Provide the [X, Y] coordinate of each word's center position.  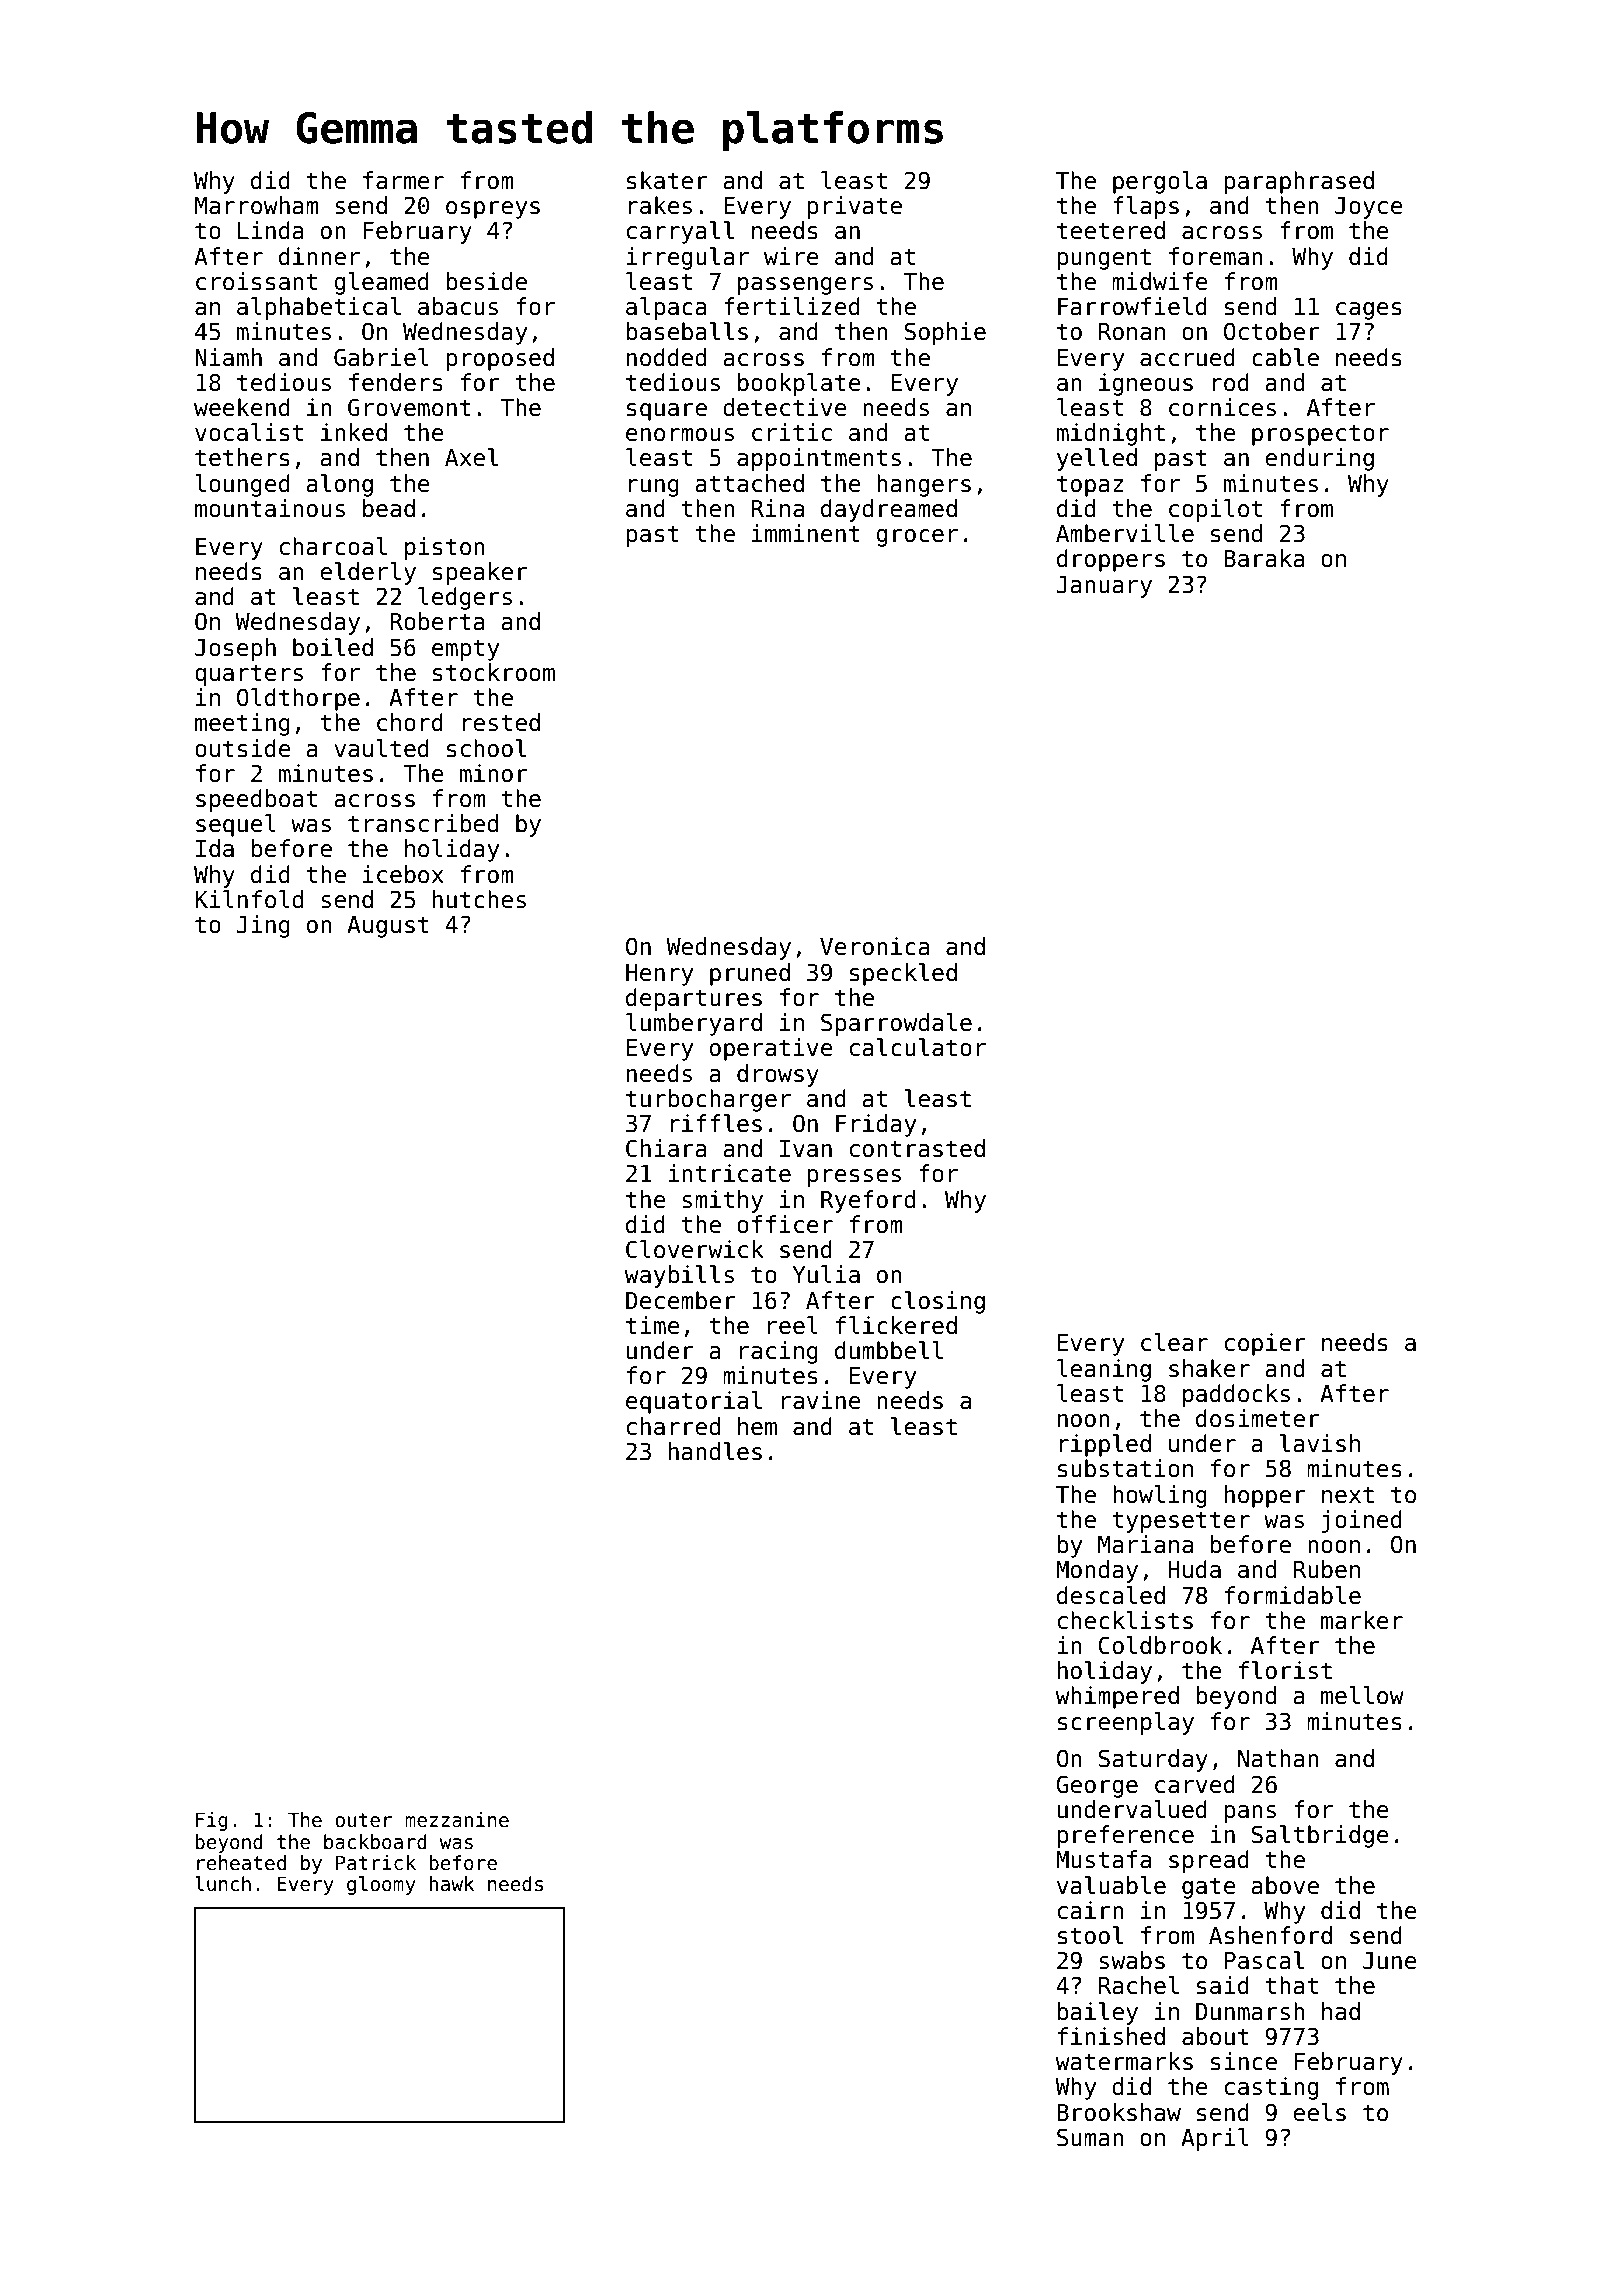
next [1348, 1495]
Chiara [666, 1148]
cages [1369, 311]
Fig [212, 1821]
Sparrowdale [896, 1024]
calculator [918, 1047]
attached [750, 483]
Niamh [228, 357]
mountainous [270, 508]
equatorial [694, 1402]
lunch [223, 1884]
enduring [1319, 459]
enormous [680, 435]
